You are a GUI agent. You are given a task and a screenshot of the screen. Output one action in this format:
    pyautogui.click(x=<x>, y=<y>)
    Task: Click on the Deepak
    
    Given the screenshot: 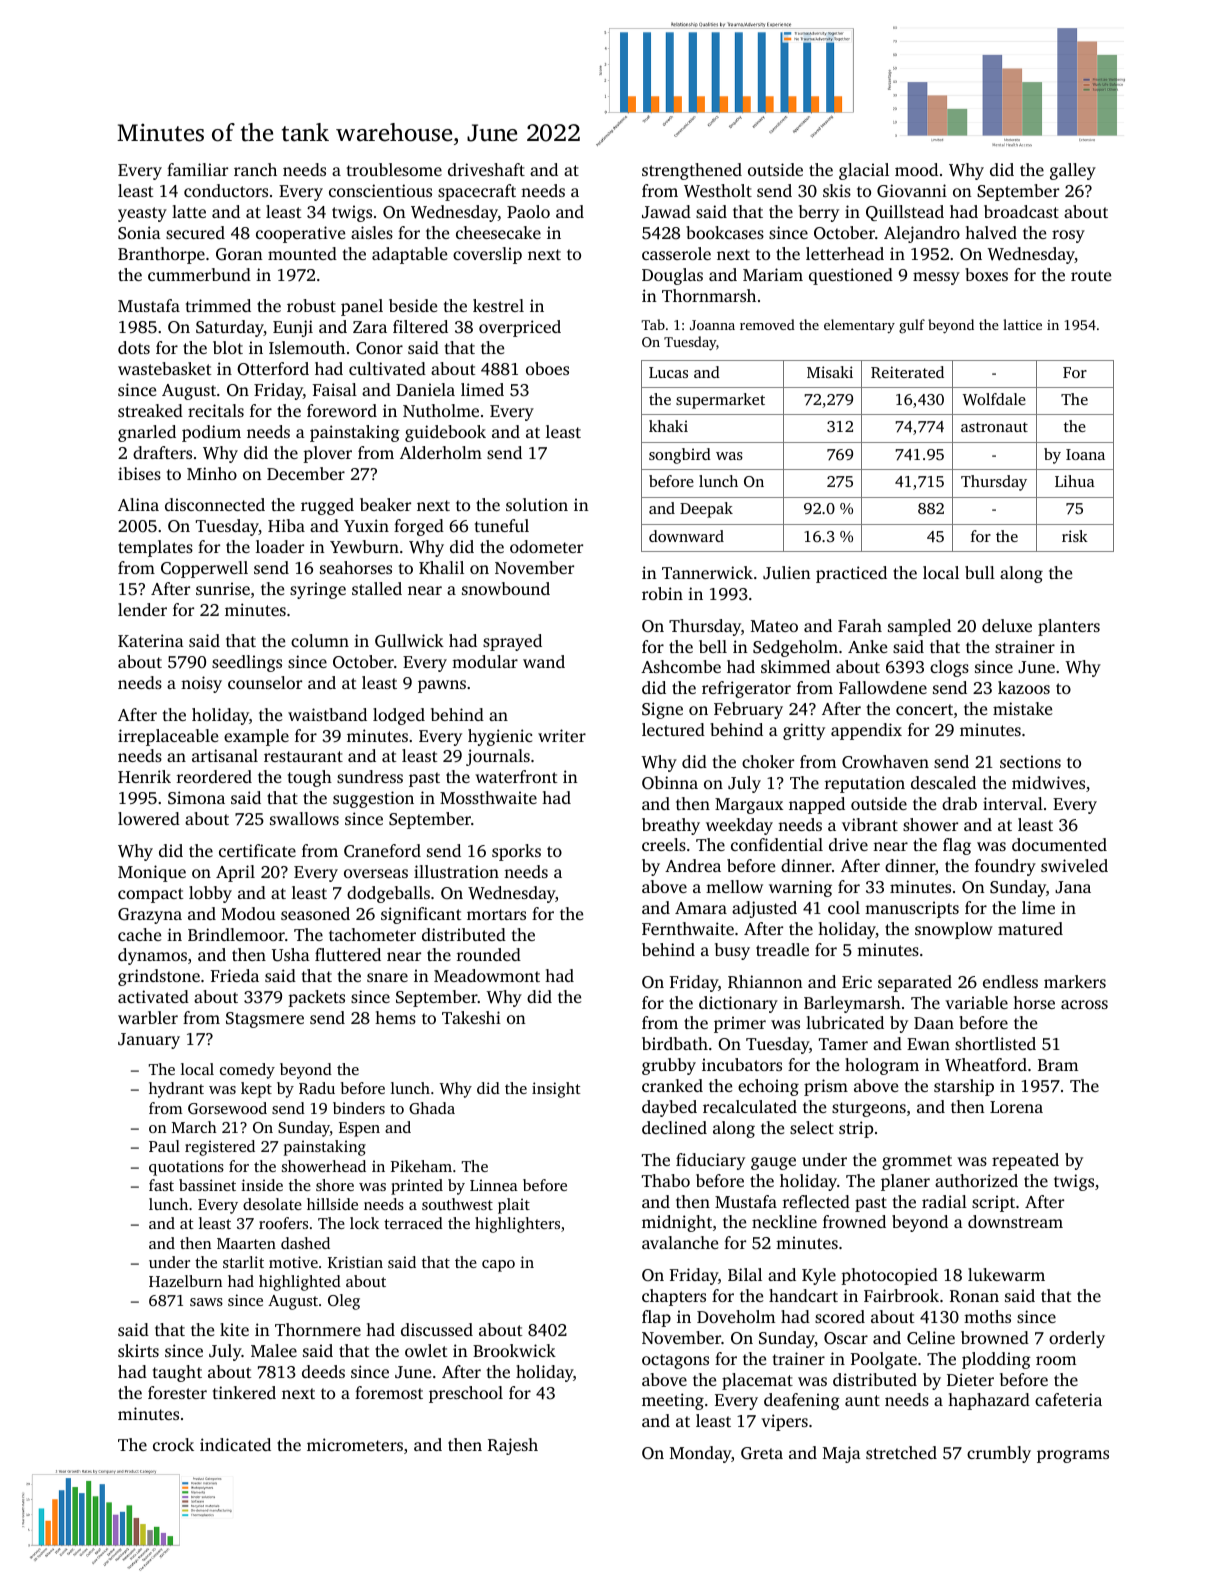 What is the action you would take?
    pyautogui.click(x=706, y=510)
